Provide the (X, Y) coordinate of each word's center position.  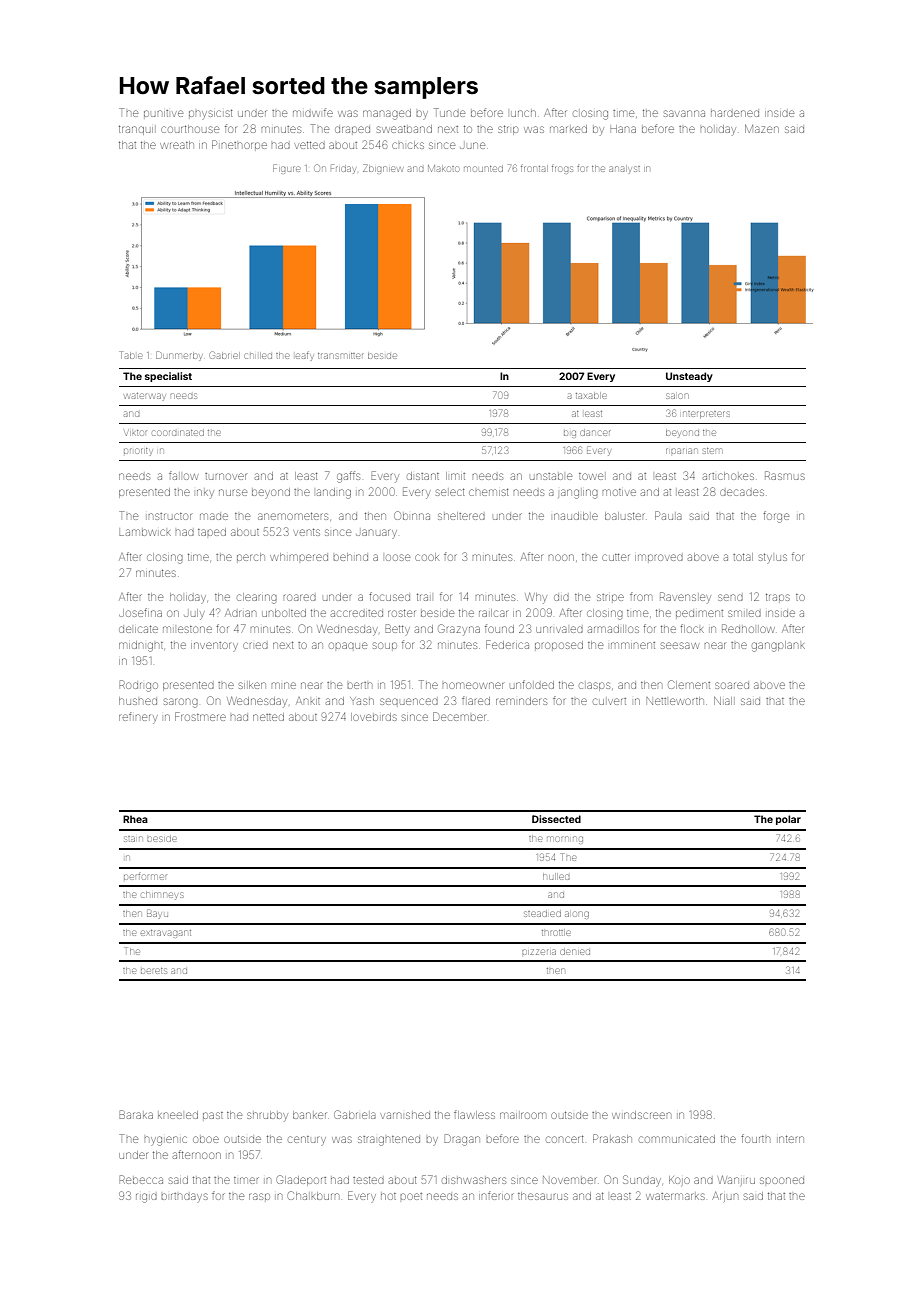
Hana (623, 129)
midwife (313, 112)
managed (387, 114)
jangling (578, 494)
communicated (677, 1139)
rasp (259, 1196)
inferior (496, 1195)
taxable (591, 396)
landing (334, 493)
